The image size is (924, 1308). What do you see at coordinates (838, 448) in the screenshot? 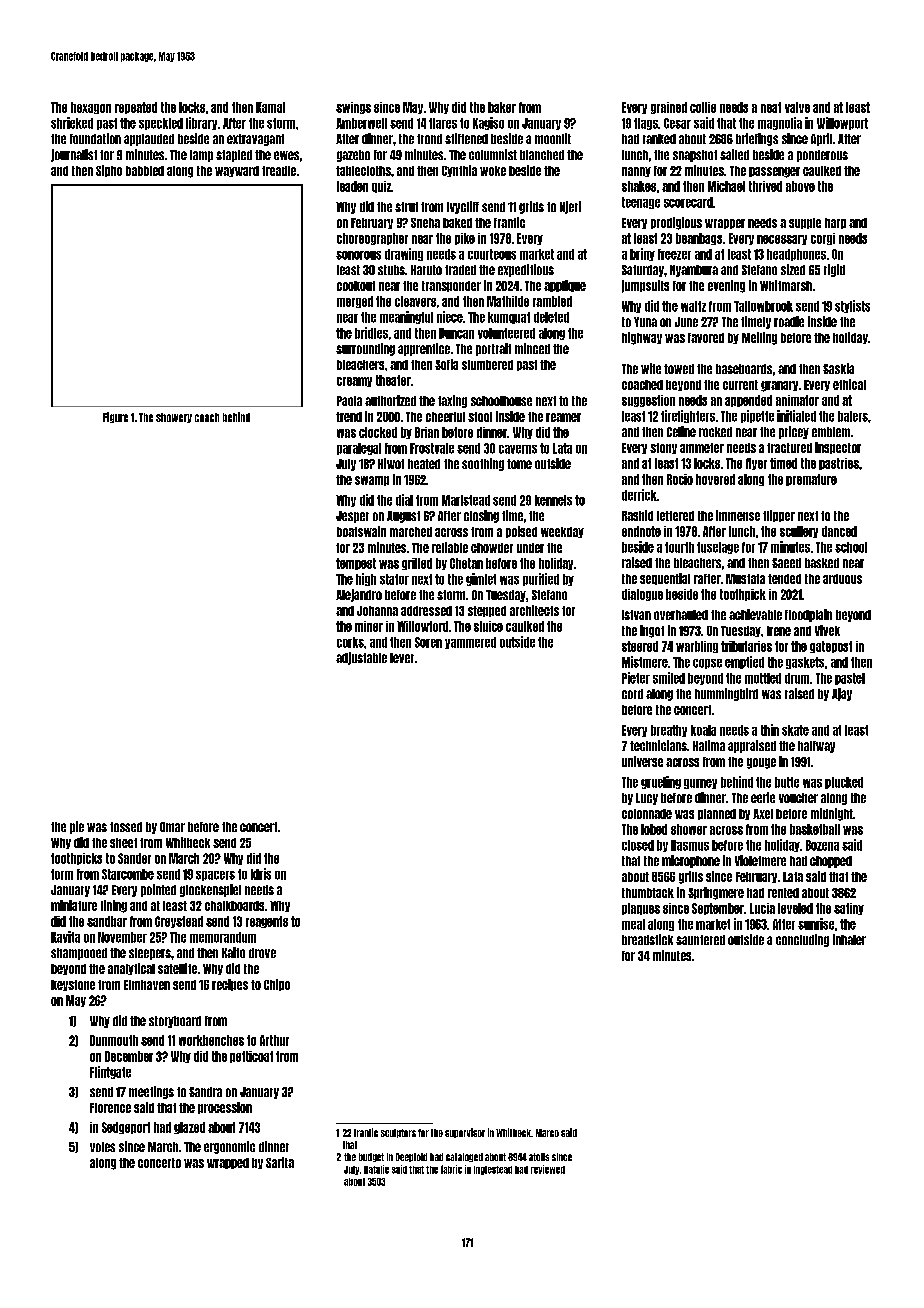
I see `inspector` at bounding box center [838, 448].
